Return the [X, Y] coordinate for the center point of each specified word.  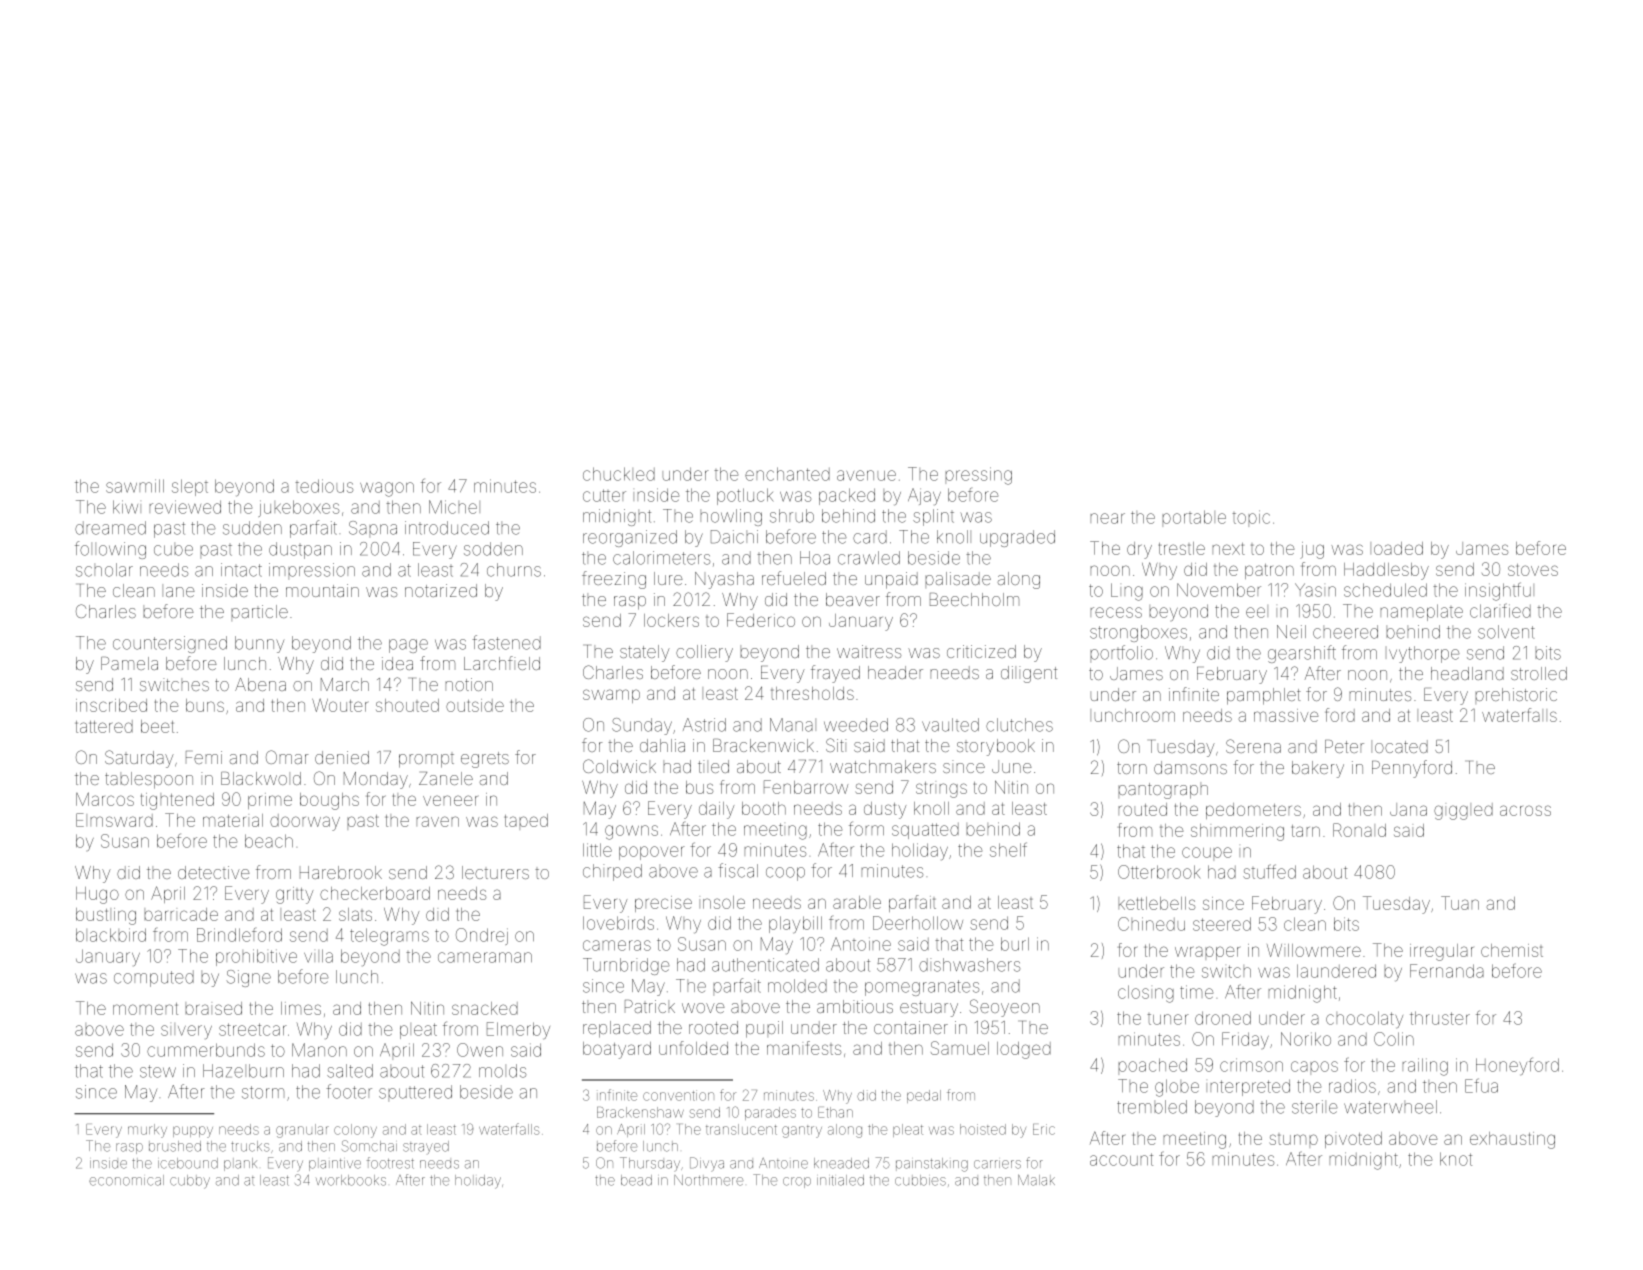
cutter [604, 495]
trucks [250, 1146]
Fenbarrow [806, 787]
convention [678, 1095]
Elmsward [114, 820]
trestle [1182, 548]
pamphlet [1264, 696]
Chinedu [1151, 924]
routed [1143, 809]
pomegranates [922, 988]
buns [205, 705]
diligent [1029, 674]
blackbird [111, 935]
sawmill [135, 486]
